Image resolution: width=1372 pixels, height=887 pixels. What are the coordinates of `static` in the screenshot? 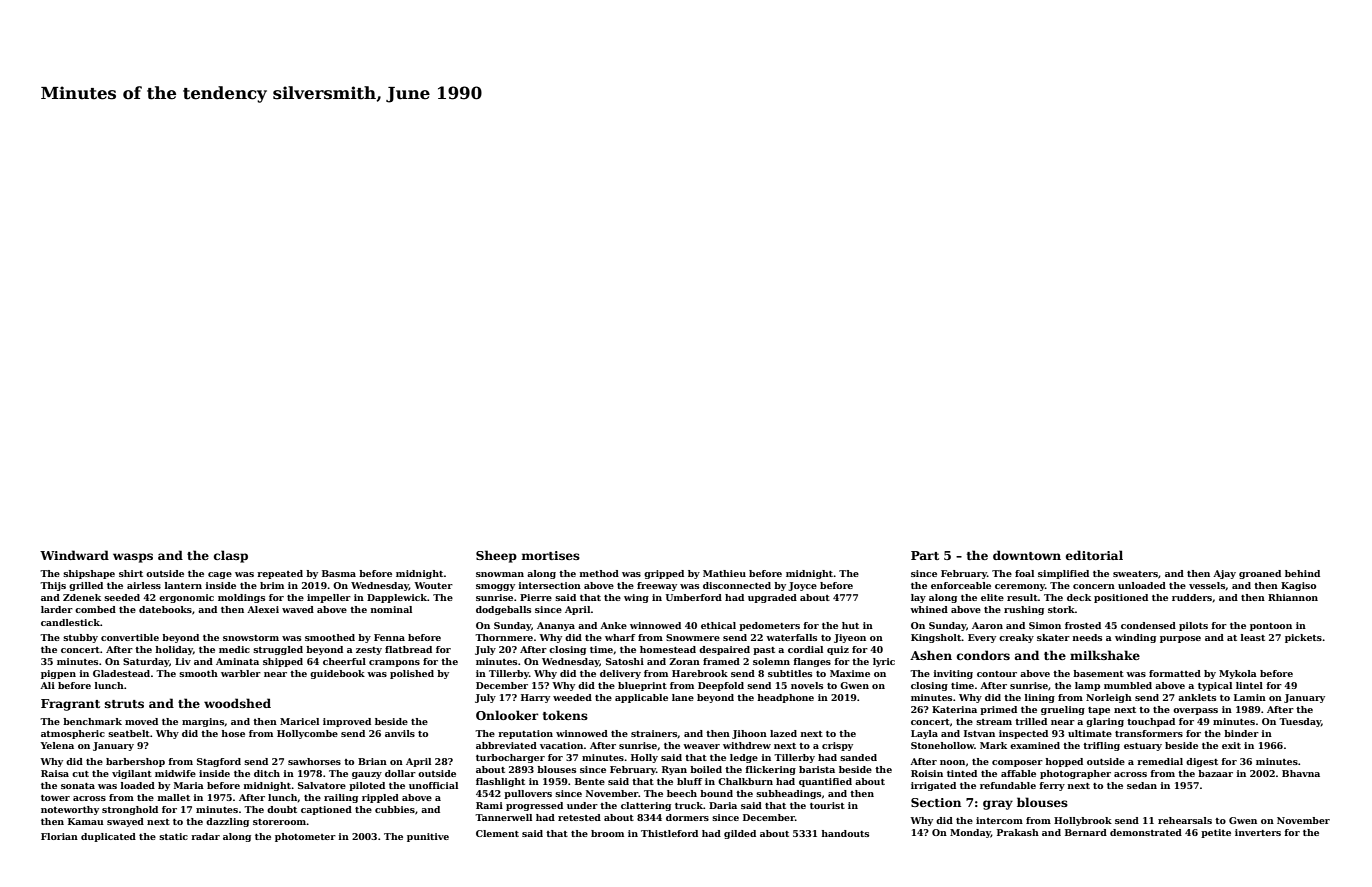 It's located at (173, 836).
